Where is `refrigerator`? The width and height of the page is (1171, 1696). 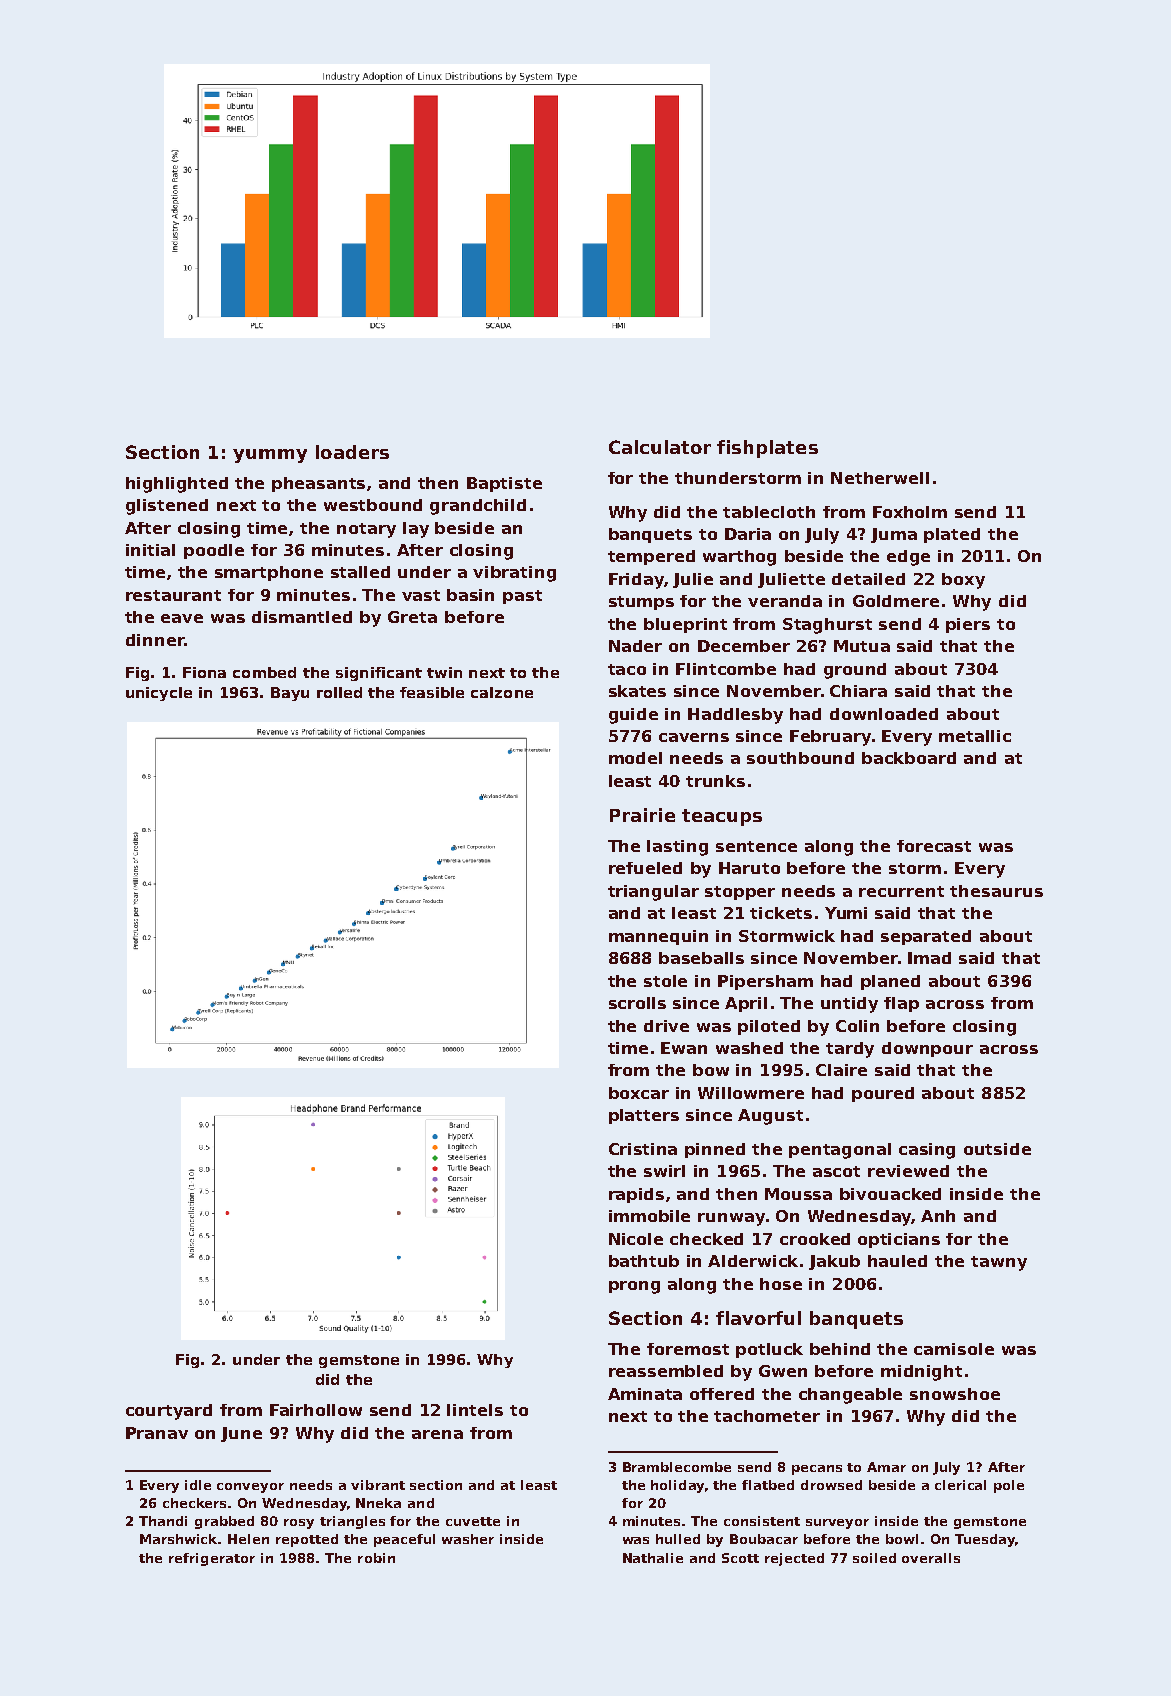
refrigerator is located at coordinates (212, 1559).
